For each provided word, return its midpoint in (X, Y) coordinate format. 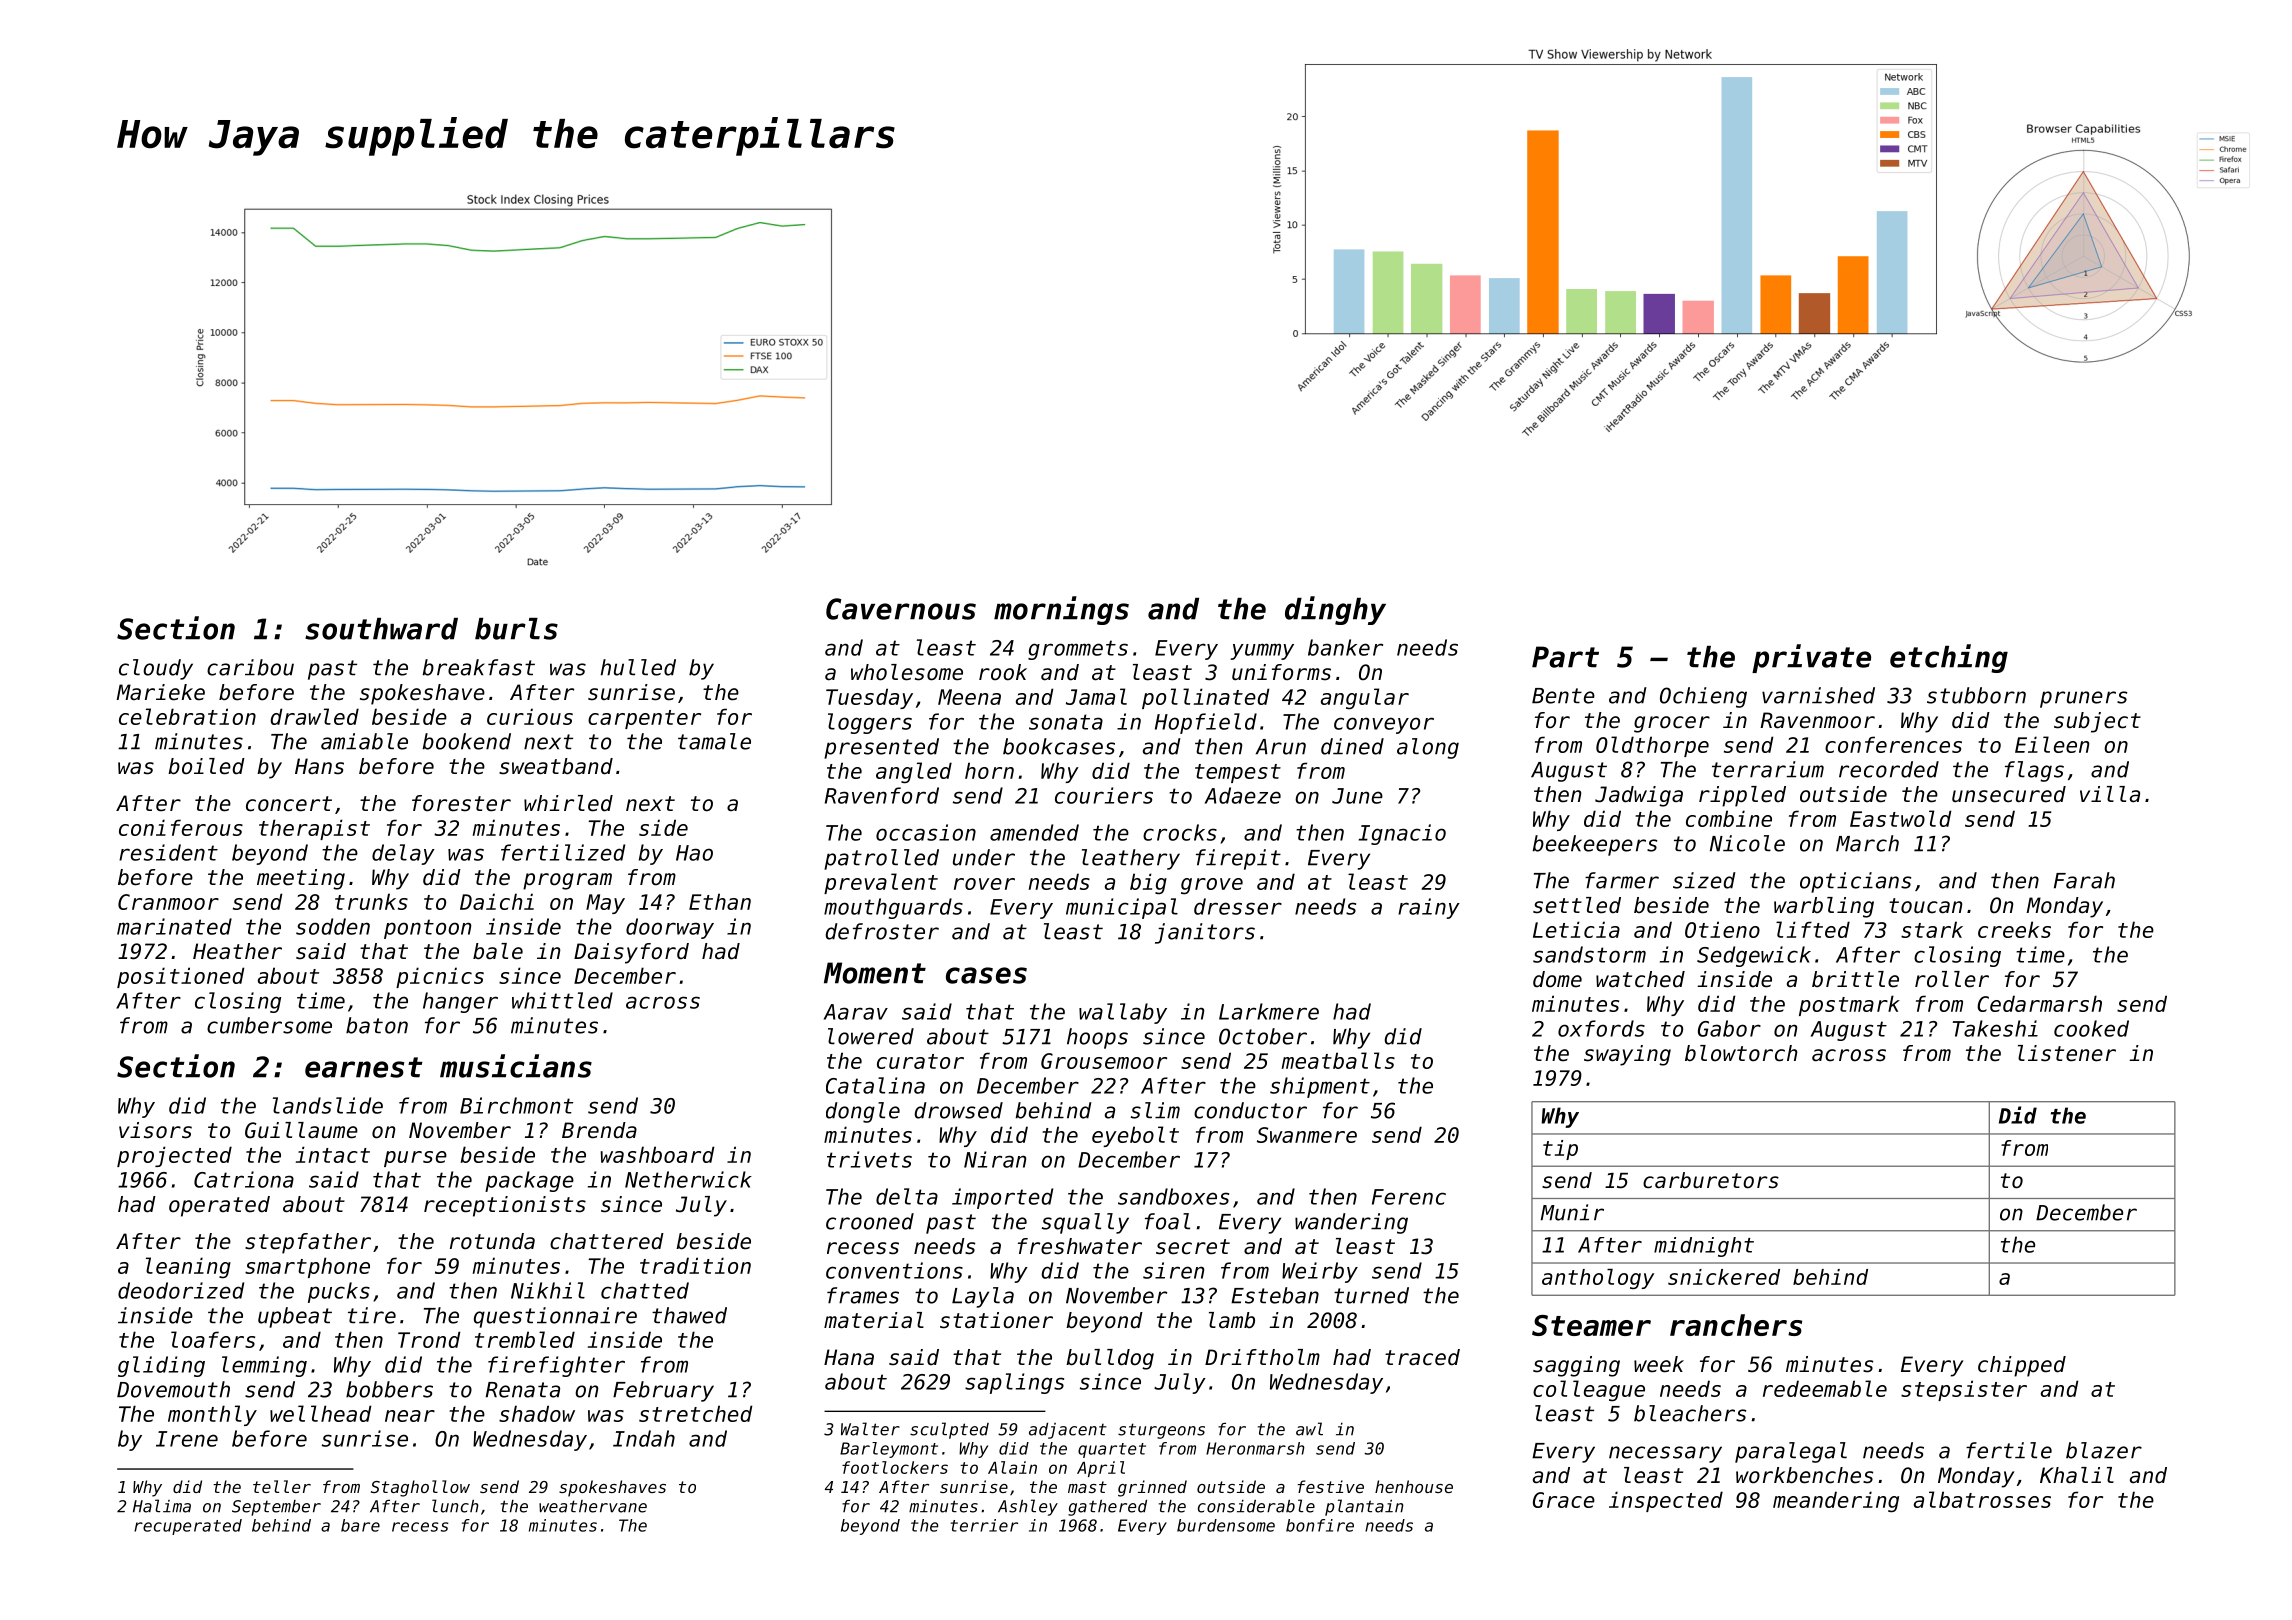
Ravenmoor (1817, 720)
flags (2034, 771)
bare (360, 1525)
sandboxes (1173, 1196)
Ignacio (1402, 834)
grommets (1078, 650)
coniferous (181, 827)
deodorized (181, 1290)
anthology (1598, 1279)
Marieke (160, 692)
